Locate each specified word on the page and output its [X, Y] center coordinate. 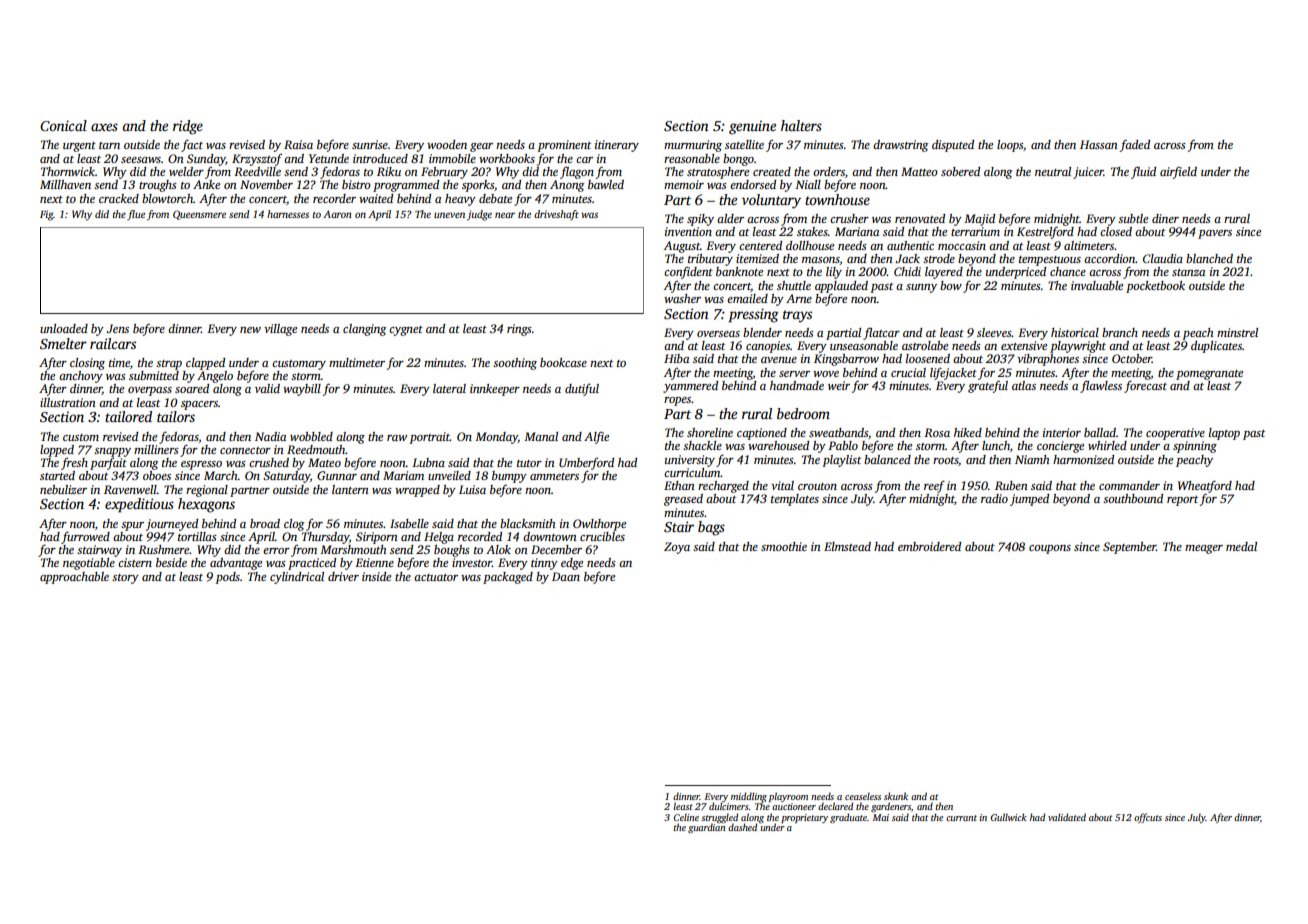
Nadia [270, 436]
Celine [686, 817]
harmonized [1083, 459]
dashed [742, 827]
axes [104, 127]
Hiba [676, 358]
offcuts [1148, 818]
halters [801, 125]
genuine [752, 128]
